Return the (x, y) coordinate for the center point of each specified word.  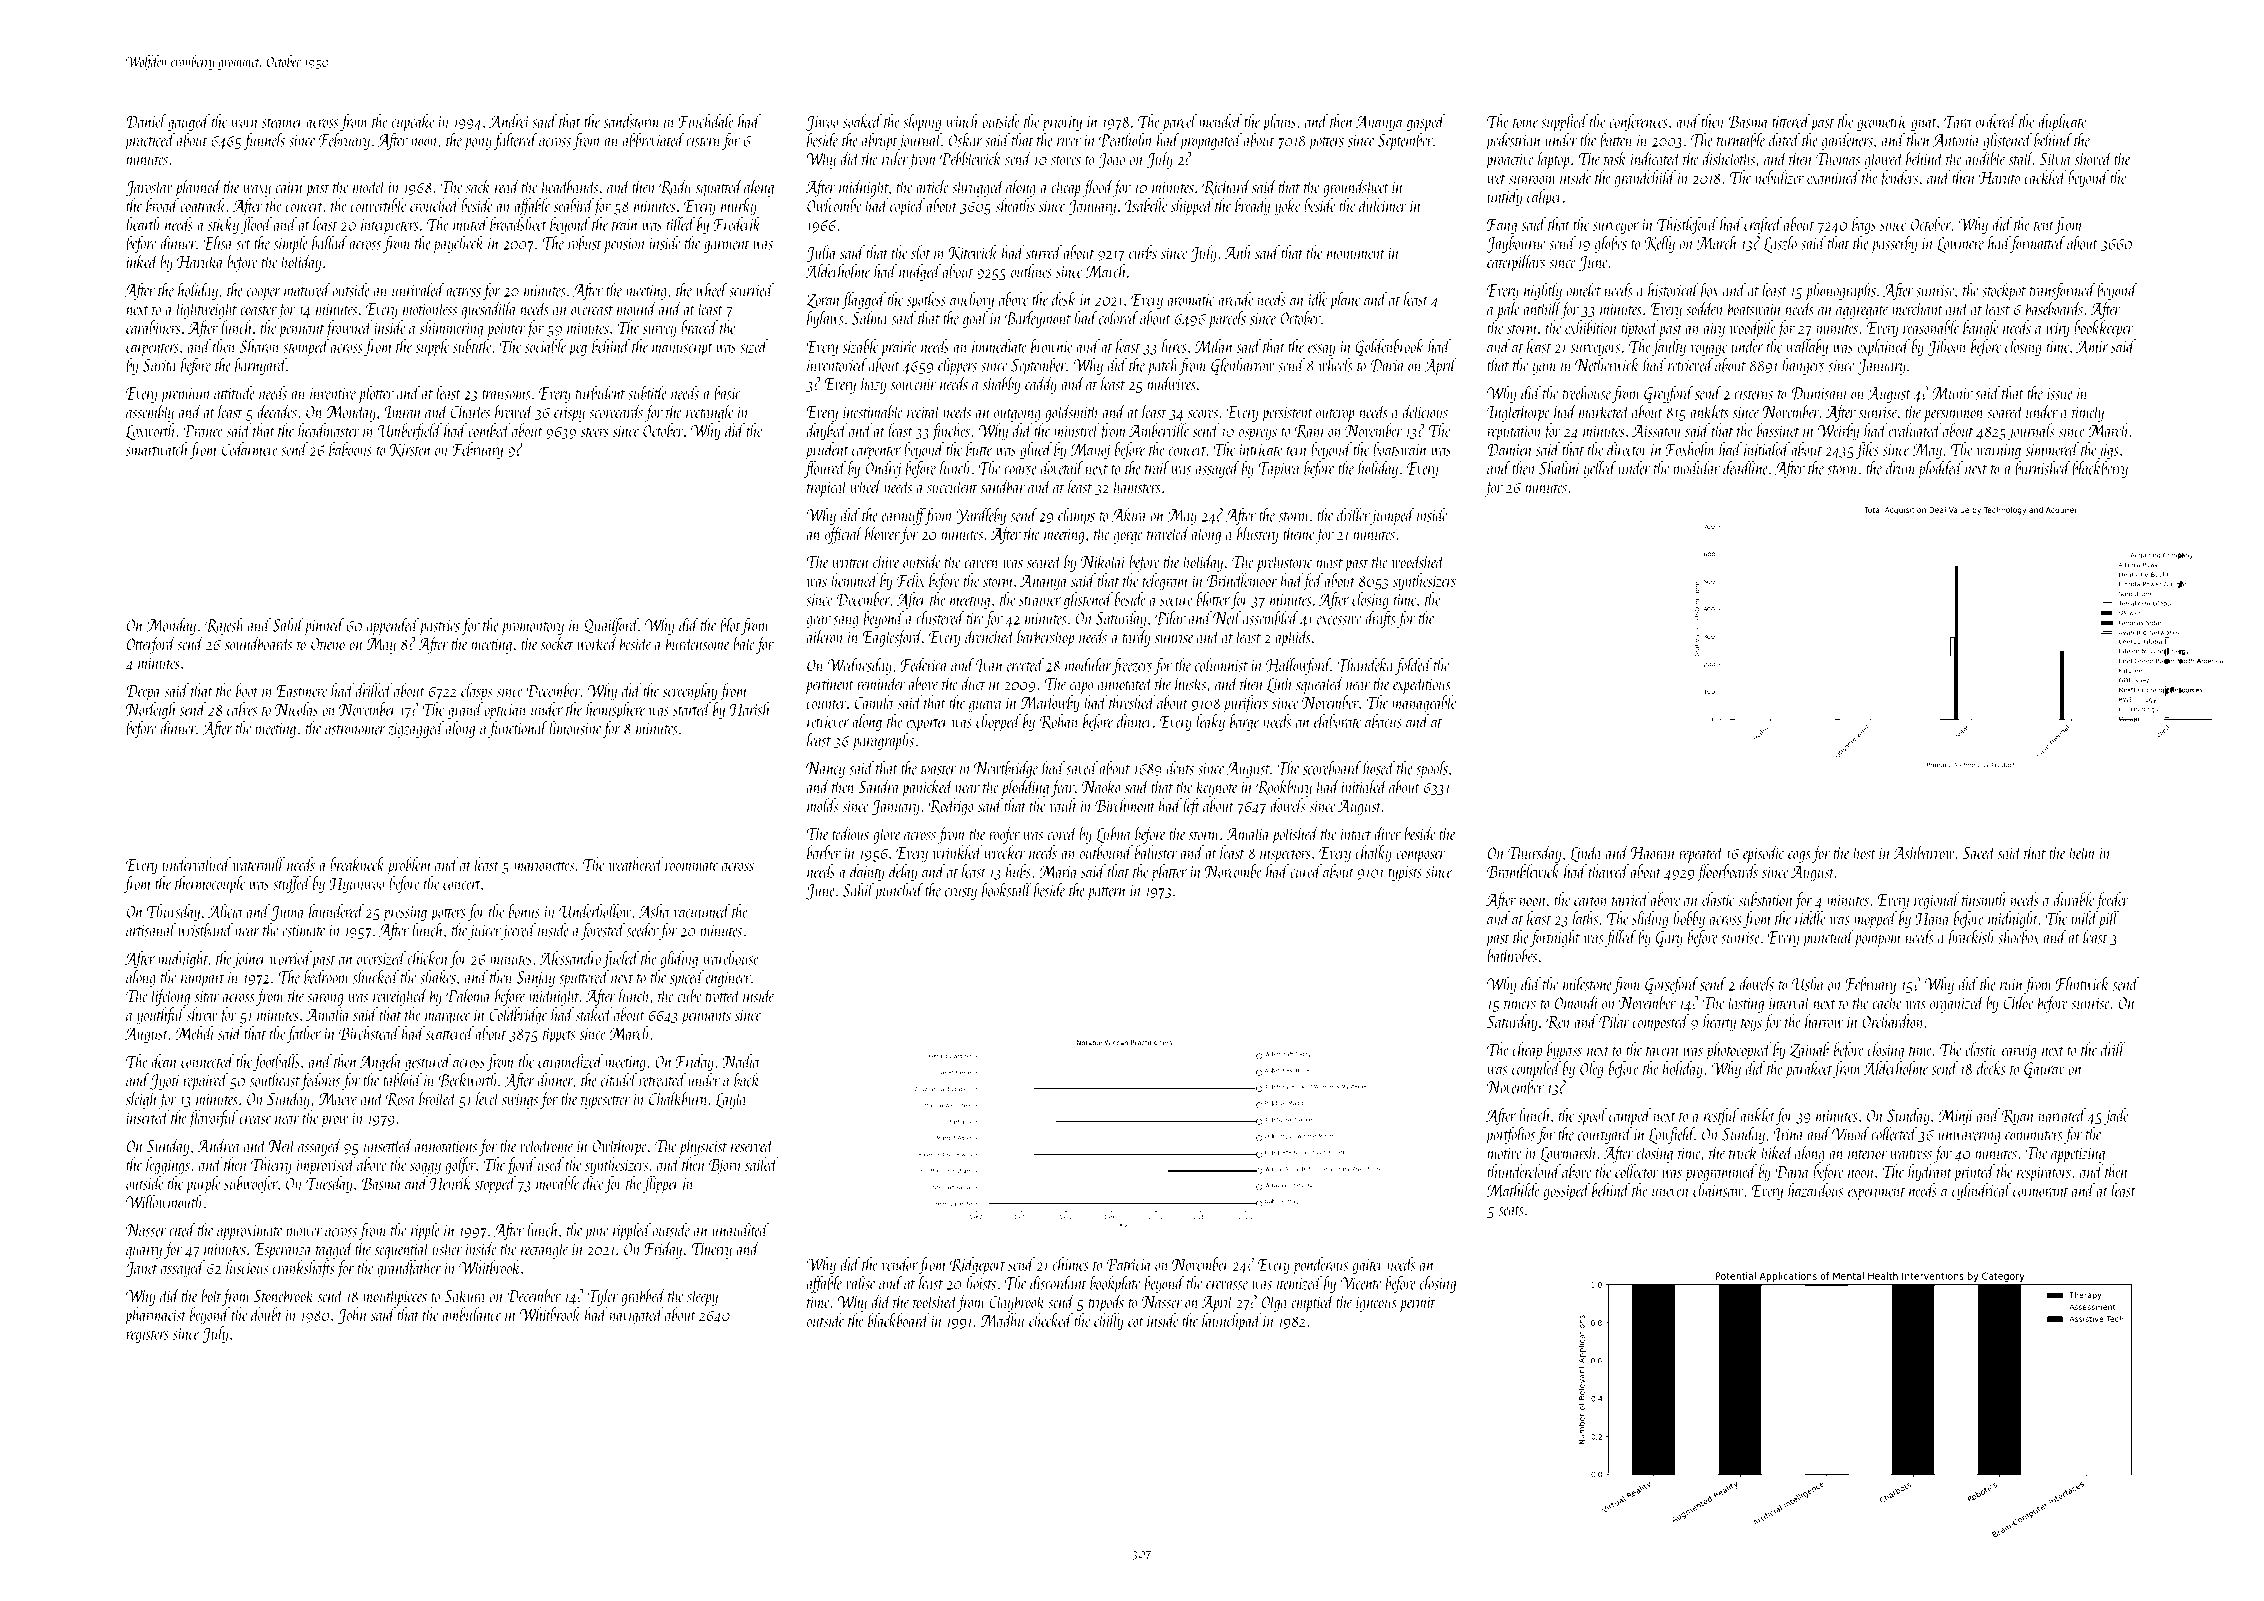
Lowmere (1961, 245)
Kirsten (410, 450)
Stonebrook (284, 1295)
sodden (1704, 308)
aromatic (1191, 300)
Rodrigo (951, 807)
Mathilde (1513, 1190)
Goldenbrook (1390, 347)
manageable (1424, 704)
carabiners (153, 327)
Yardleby (981, 516)
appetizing (2078, 1155)
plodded (1941, 469)
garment (726, 246)
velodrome (546, 1145)
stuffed (292, 884)
